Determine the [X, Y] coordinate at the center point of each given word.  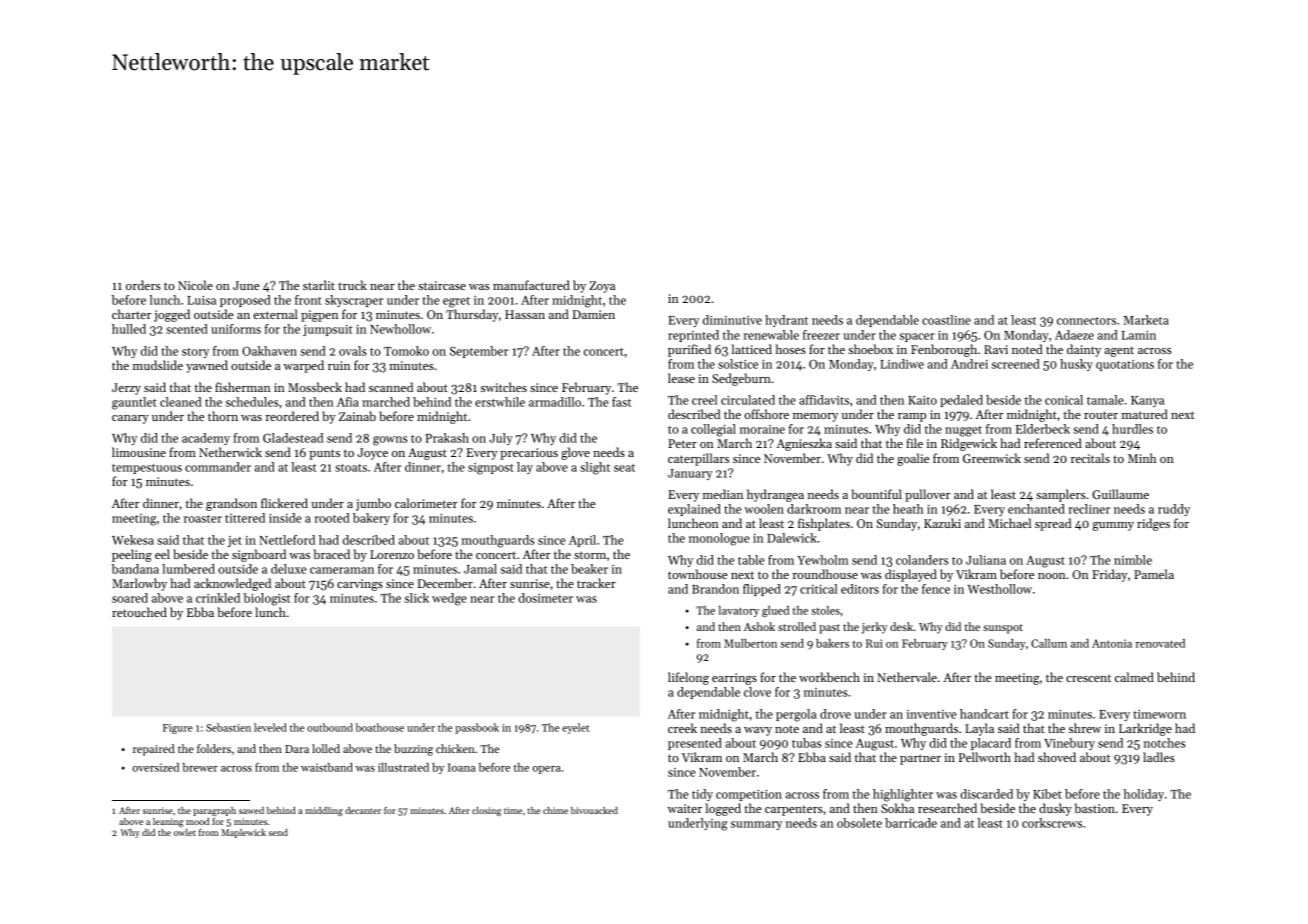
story [195, 353]
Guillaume [1120, 494]
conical [1064, 400]
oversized [155, 767]
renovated [1160, 643]
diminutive [732, 320]
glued [775, 611]
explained [694, 510]
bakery [371, 519]
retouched [139, 612]
